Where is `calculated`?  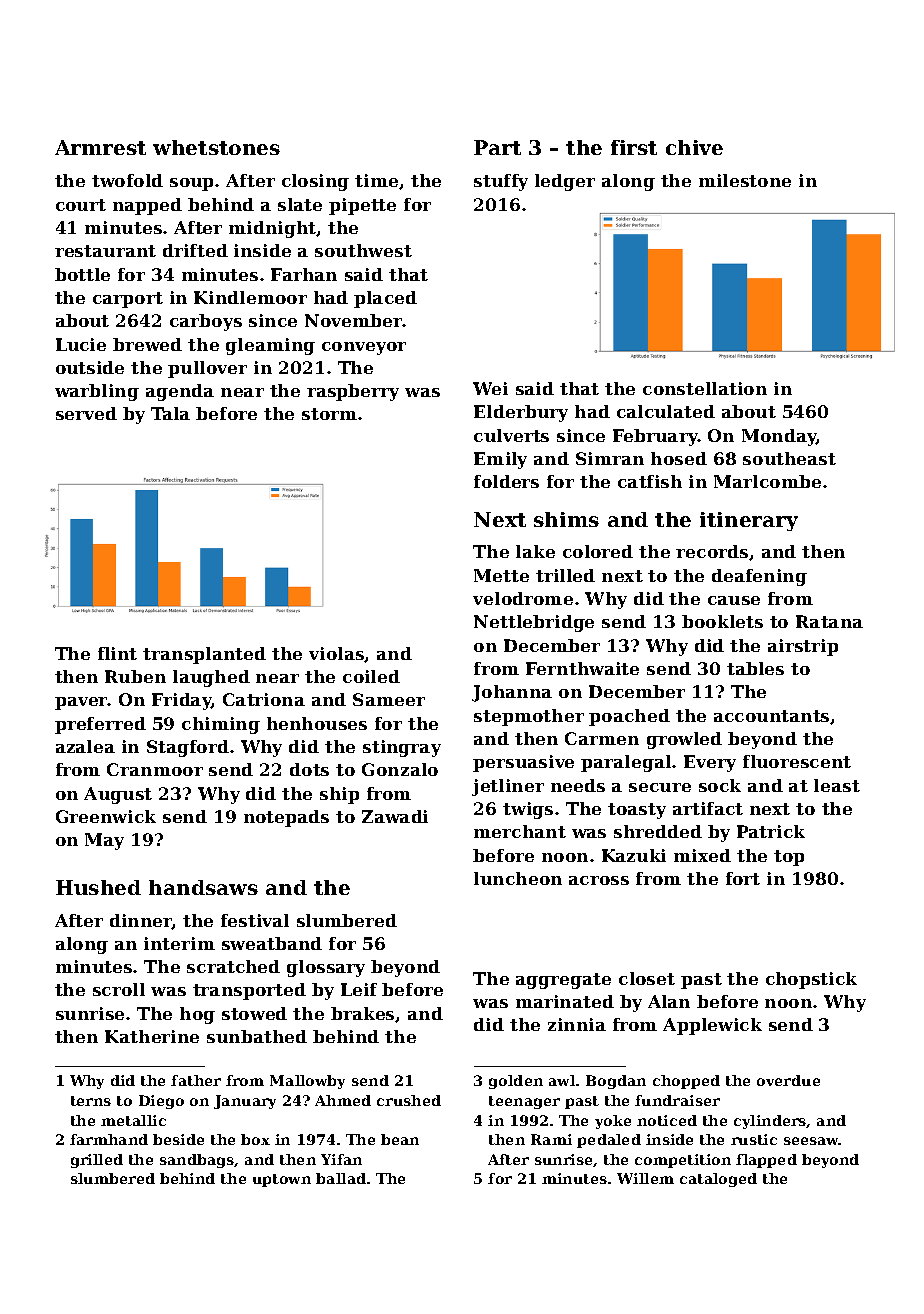 calculated is located at coordinates (666, 411).
